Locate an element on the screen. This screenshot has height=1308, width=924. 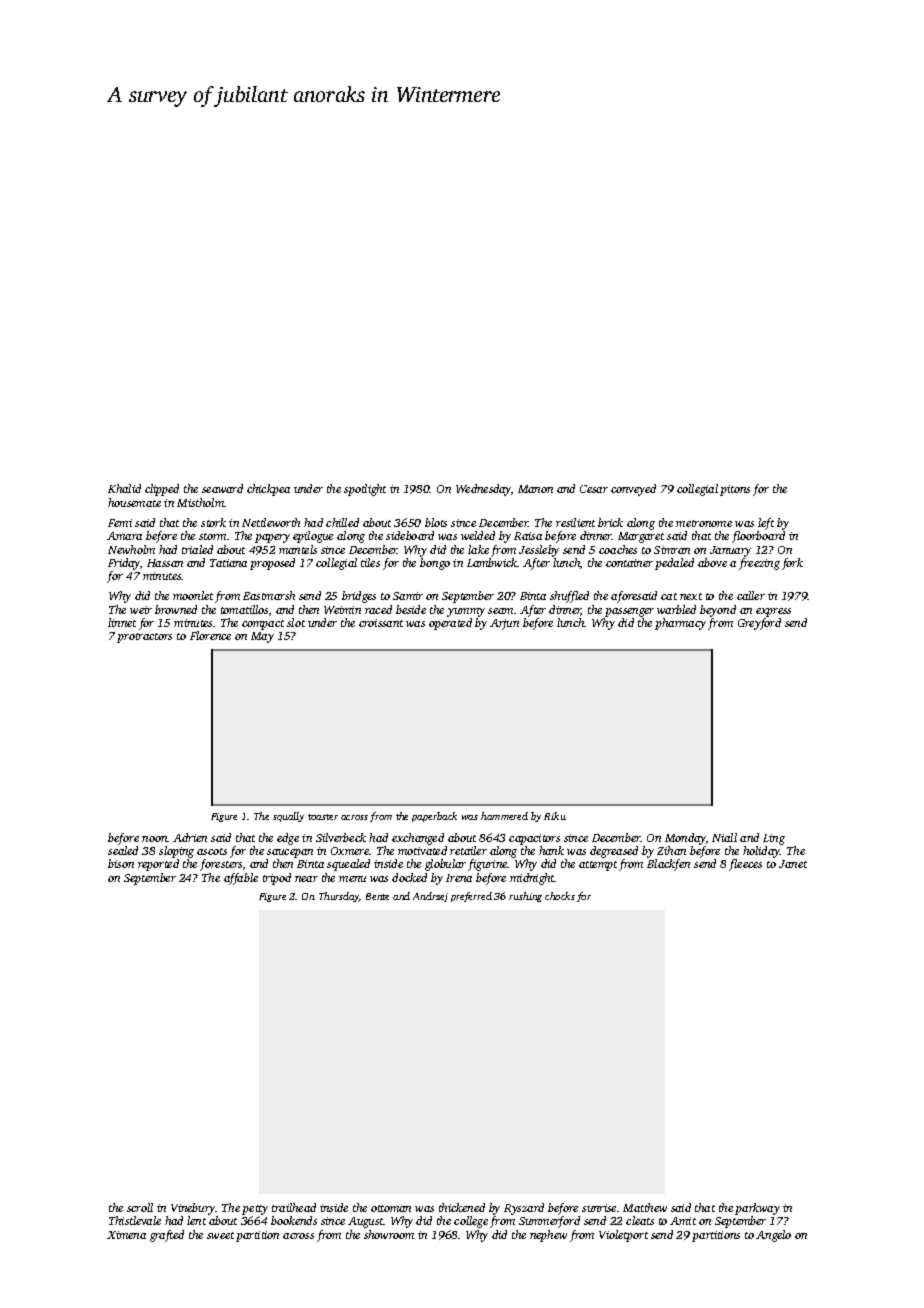
trialed is located at coordinates (197, 549).
